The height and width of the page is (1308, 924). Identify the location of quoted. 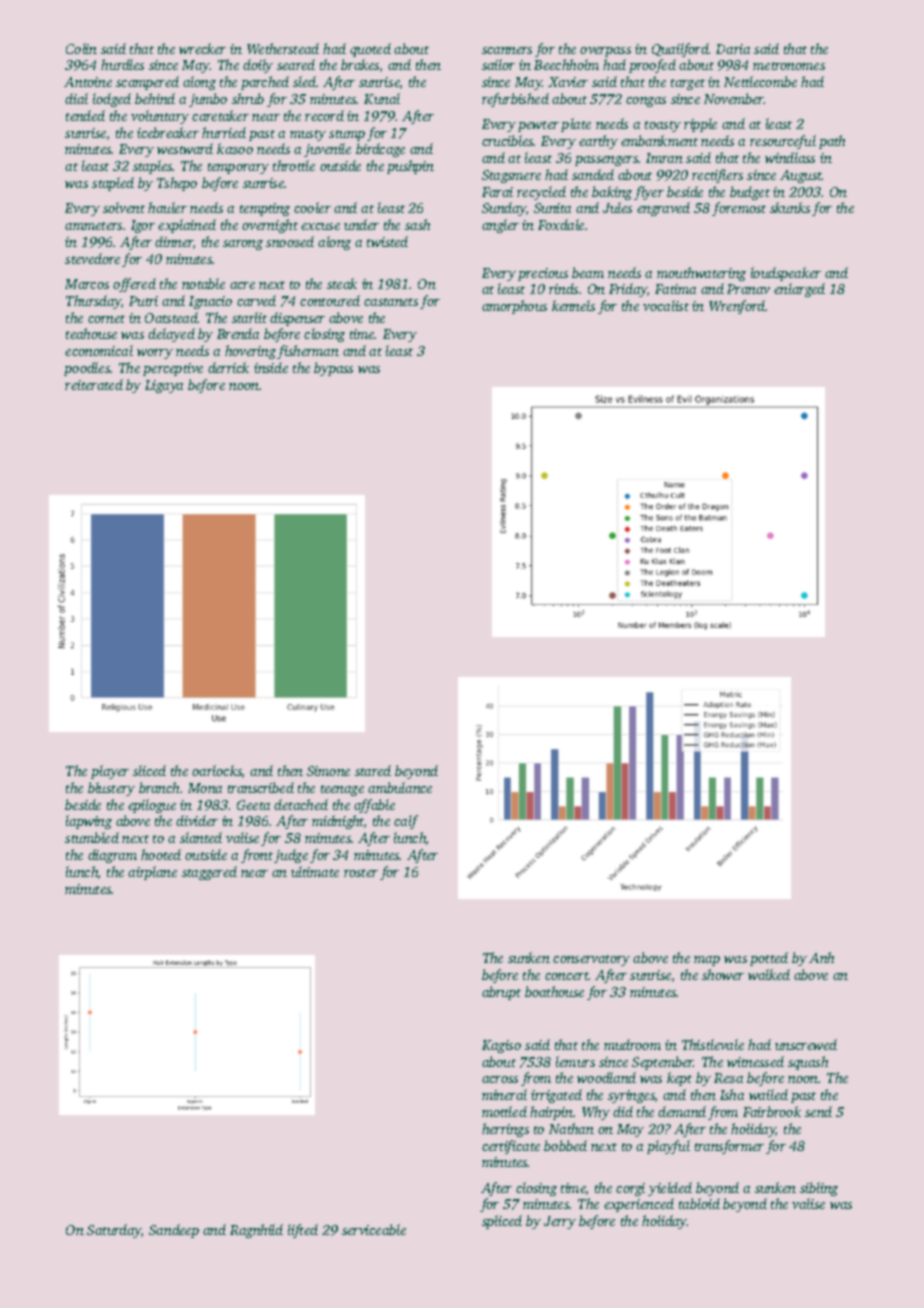
(370, 50).
